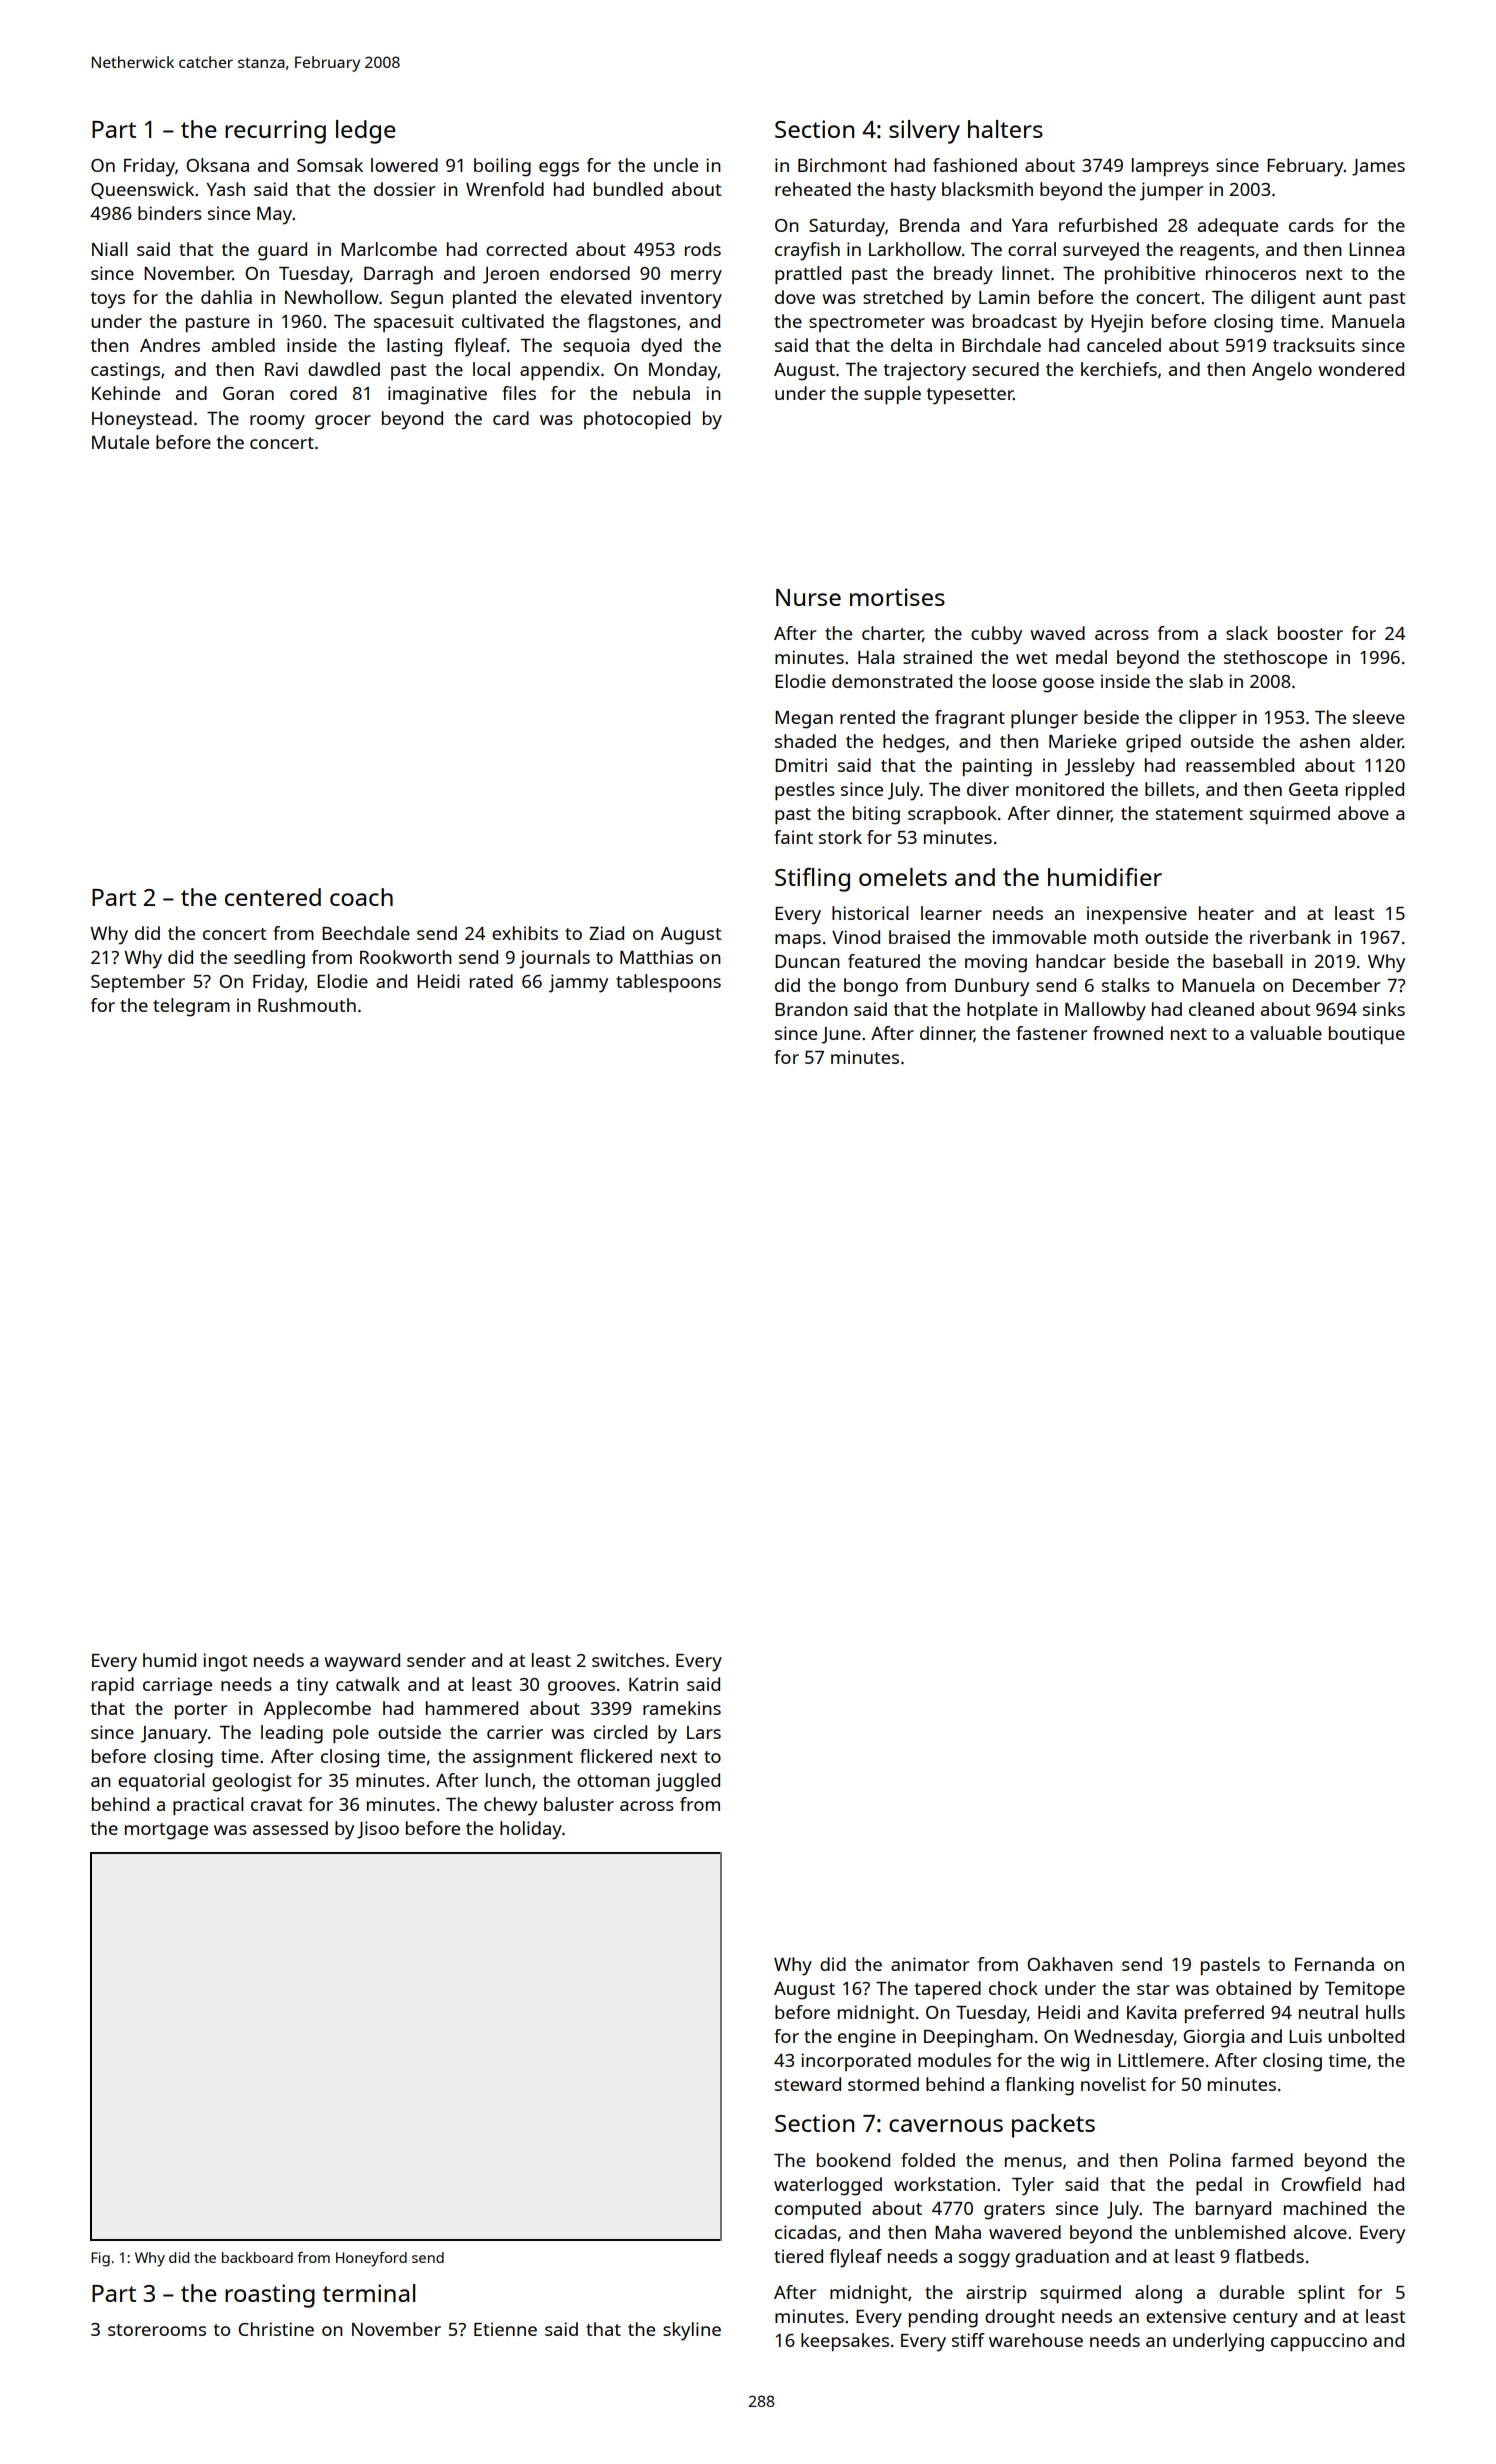 The image size is (1496, 2464). I want to click on ramekins, so click(682, 1708).
